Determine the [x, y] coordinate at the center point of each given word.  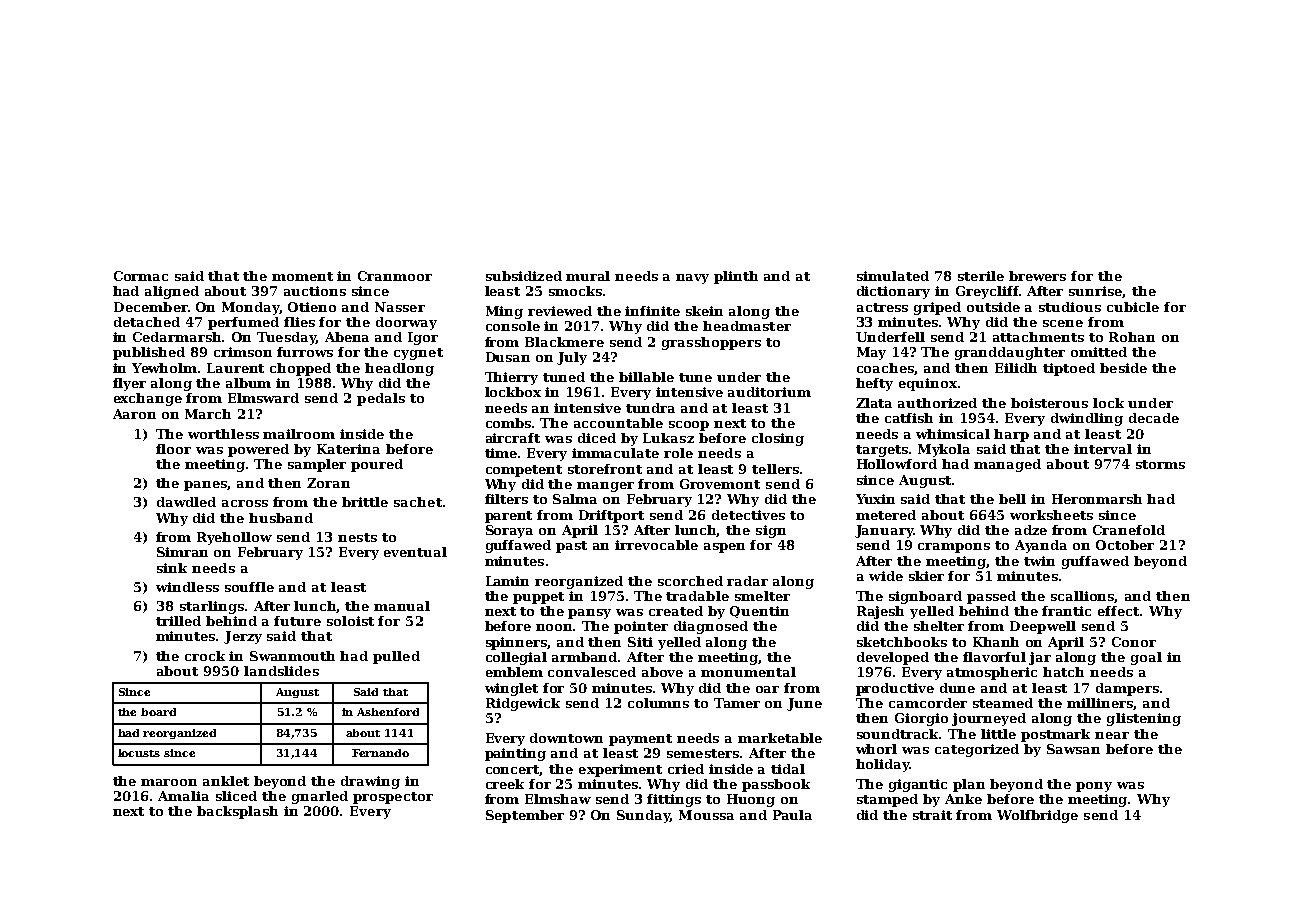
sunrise [1096, 292]
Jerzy [243, 637]
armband [585, 657]
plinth [736, 277]
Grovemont [720, 484]
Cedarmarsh [178, 337]
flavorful [994, 657]
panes [206, 486]
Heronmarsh [1097, 499]
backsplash [237, 812]
